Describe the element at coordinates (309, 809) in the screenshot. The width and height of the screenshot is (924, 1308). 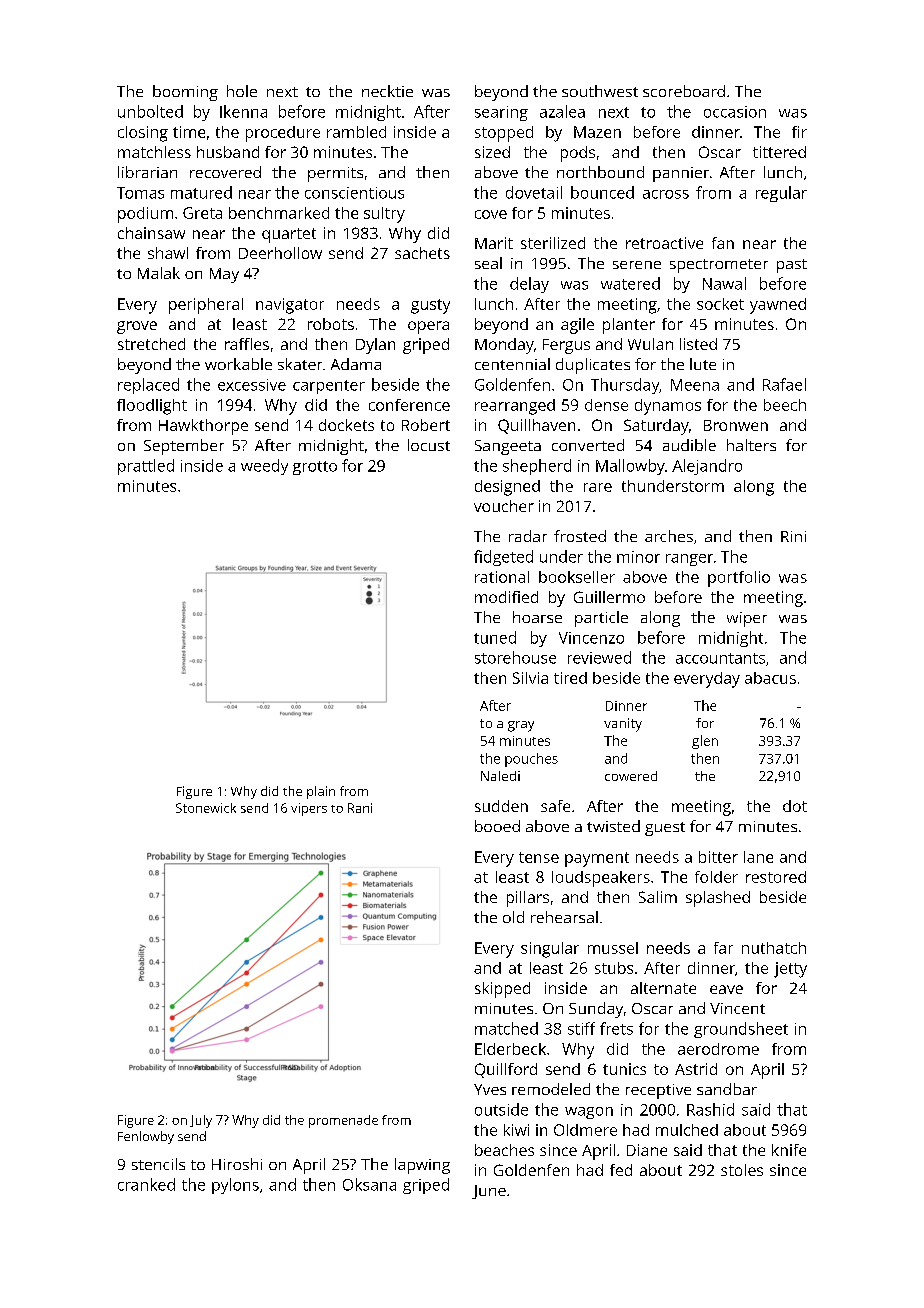
I see `vipers` at that location.
